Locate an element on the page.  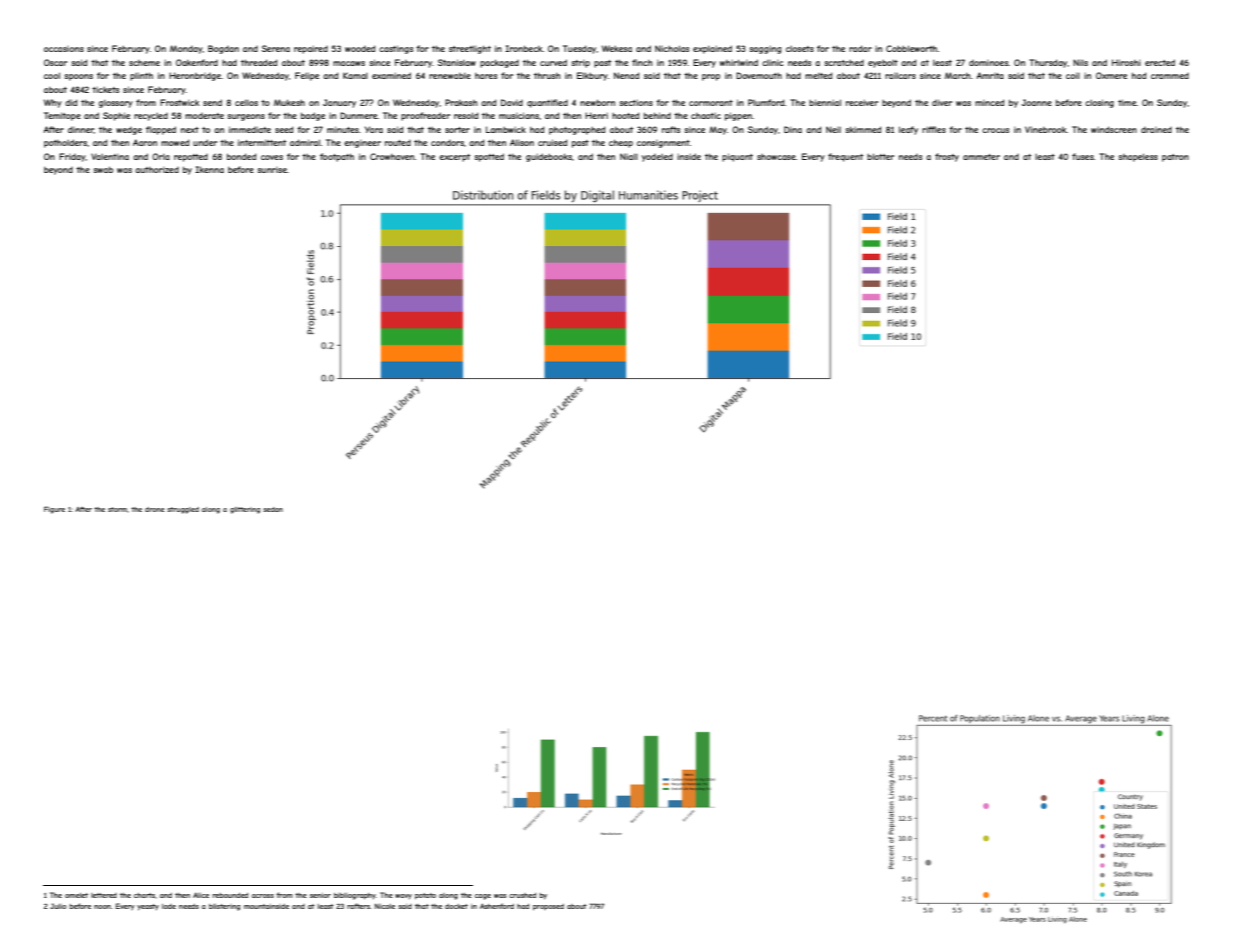
sedan is located at coordinates (273, 509).
